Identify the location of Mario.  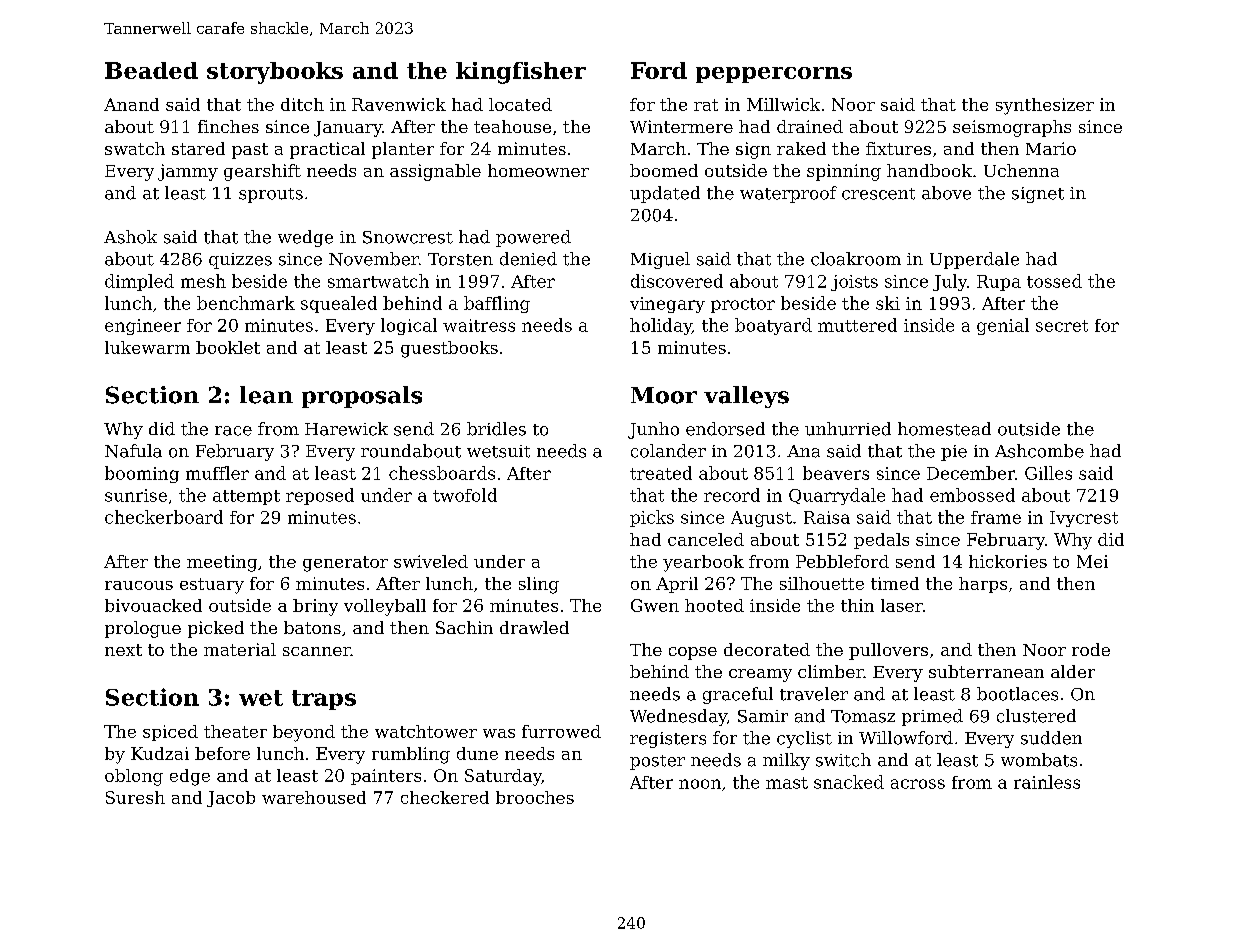
(1051, 148).
